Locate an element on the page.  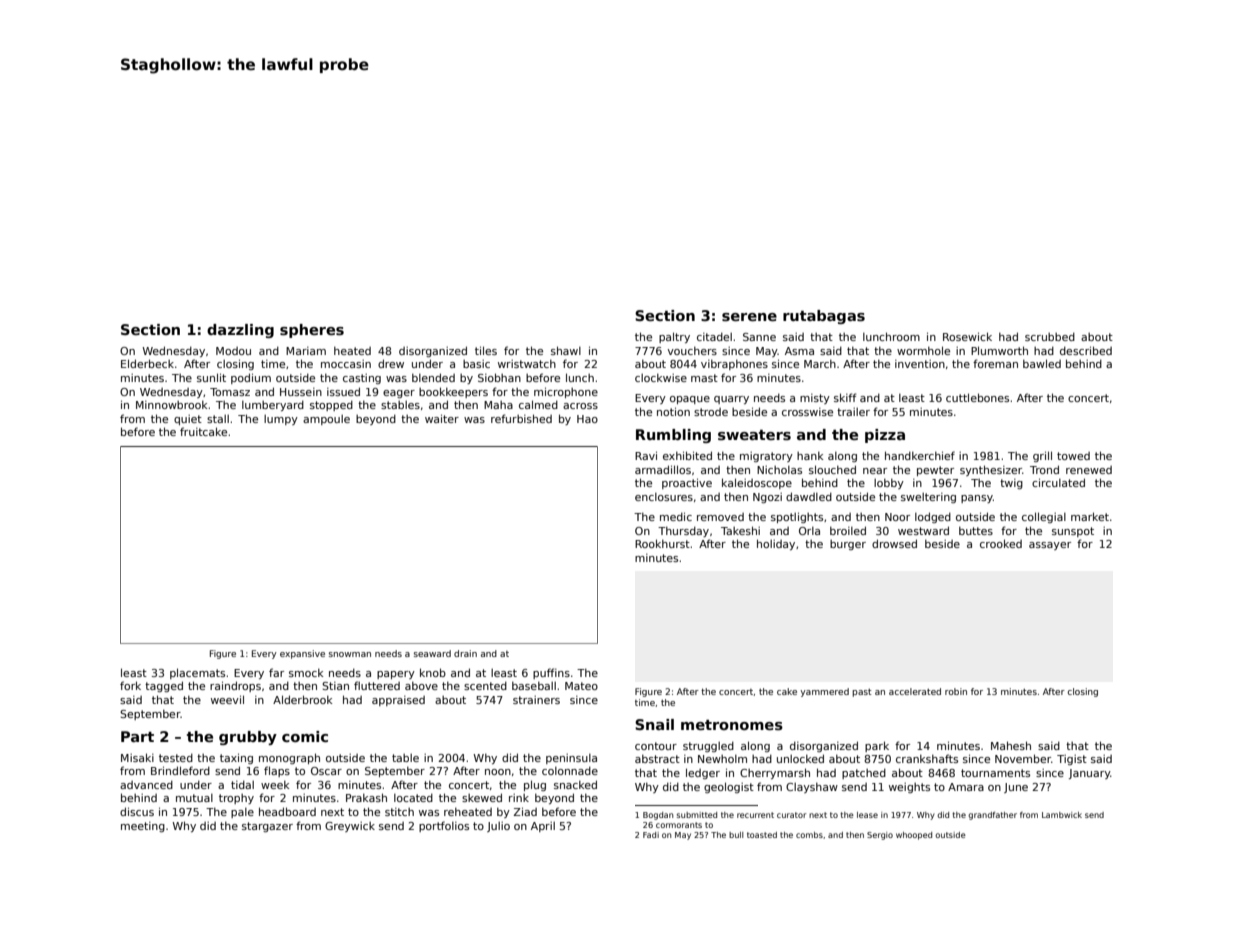
park is located at coordinates (877, 746).
